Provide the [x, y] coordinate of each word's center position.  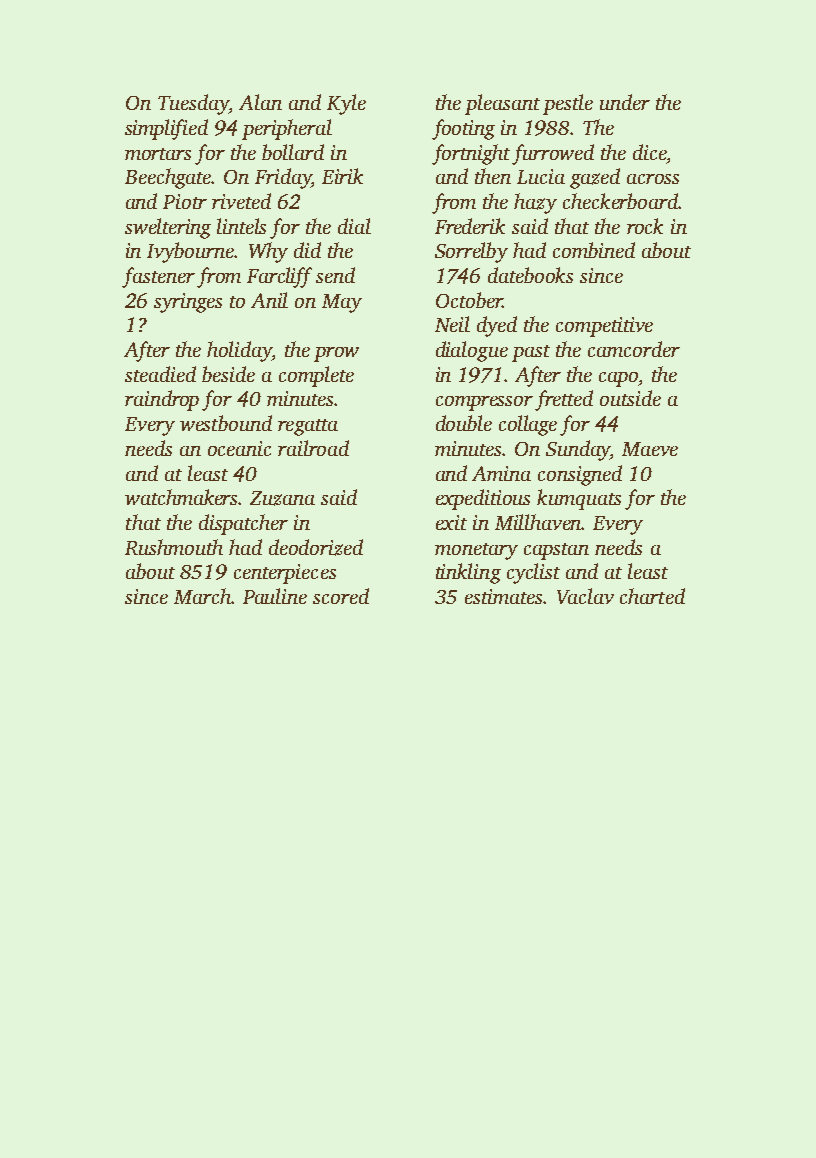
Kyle [346, 104]
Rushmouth [174, 547]
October [469, 300]
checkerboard [620, 201]
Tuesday [193, 104]
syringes [188, 303]
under [625, 102]
